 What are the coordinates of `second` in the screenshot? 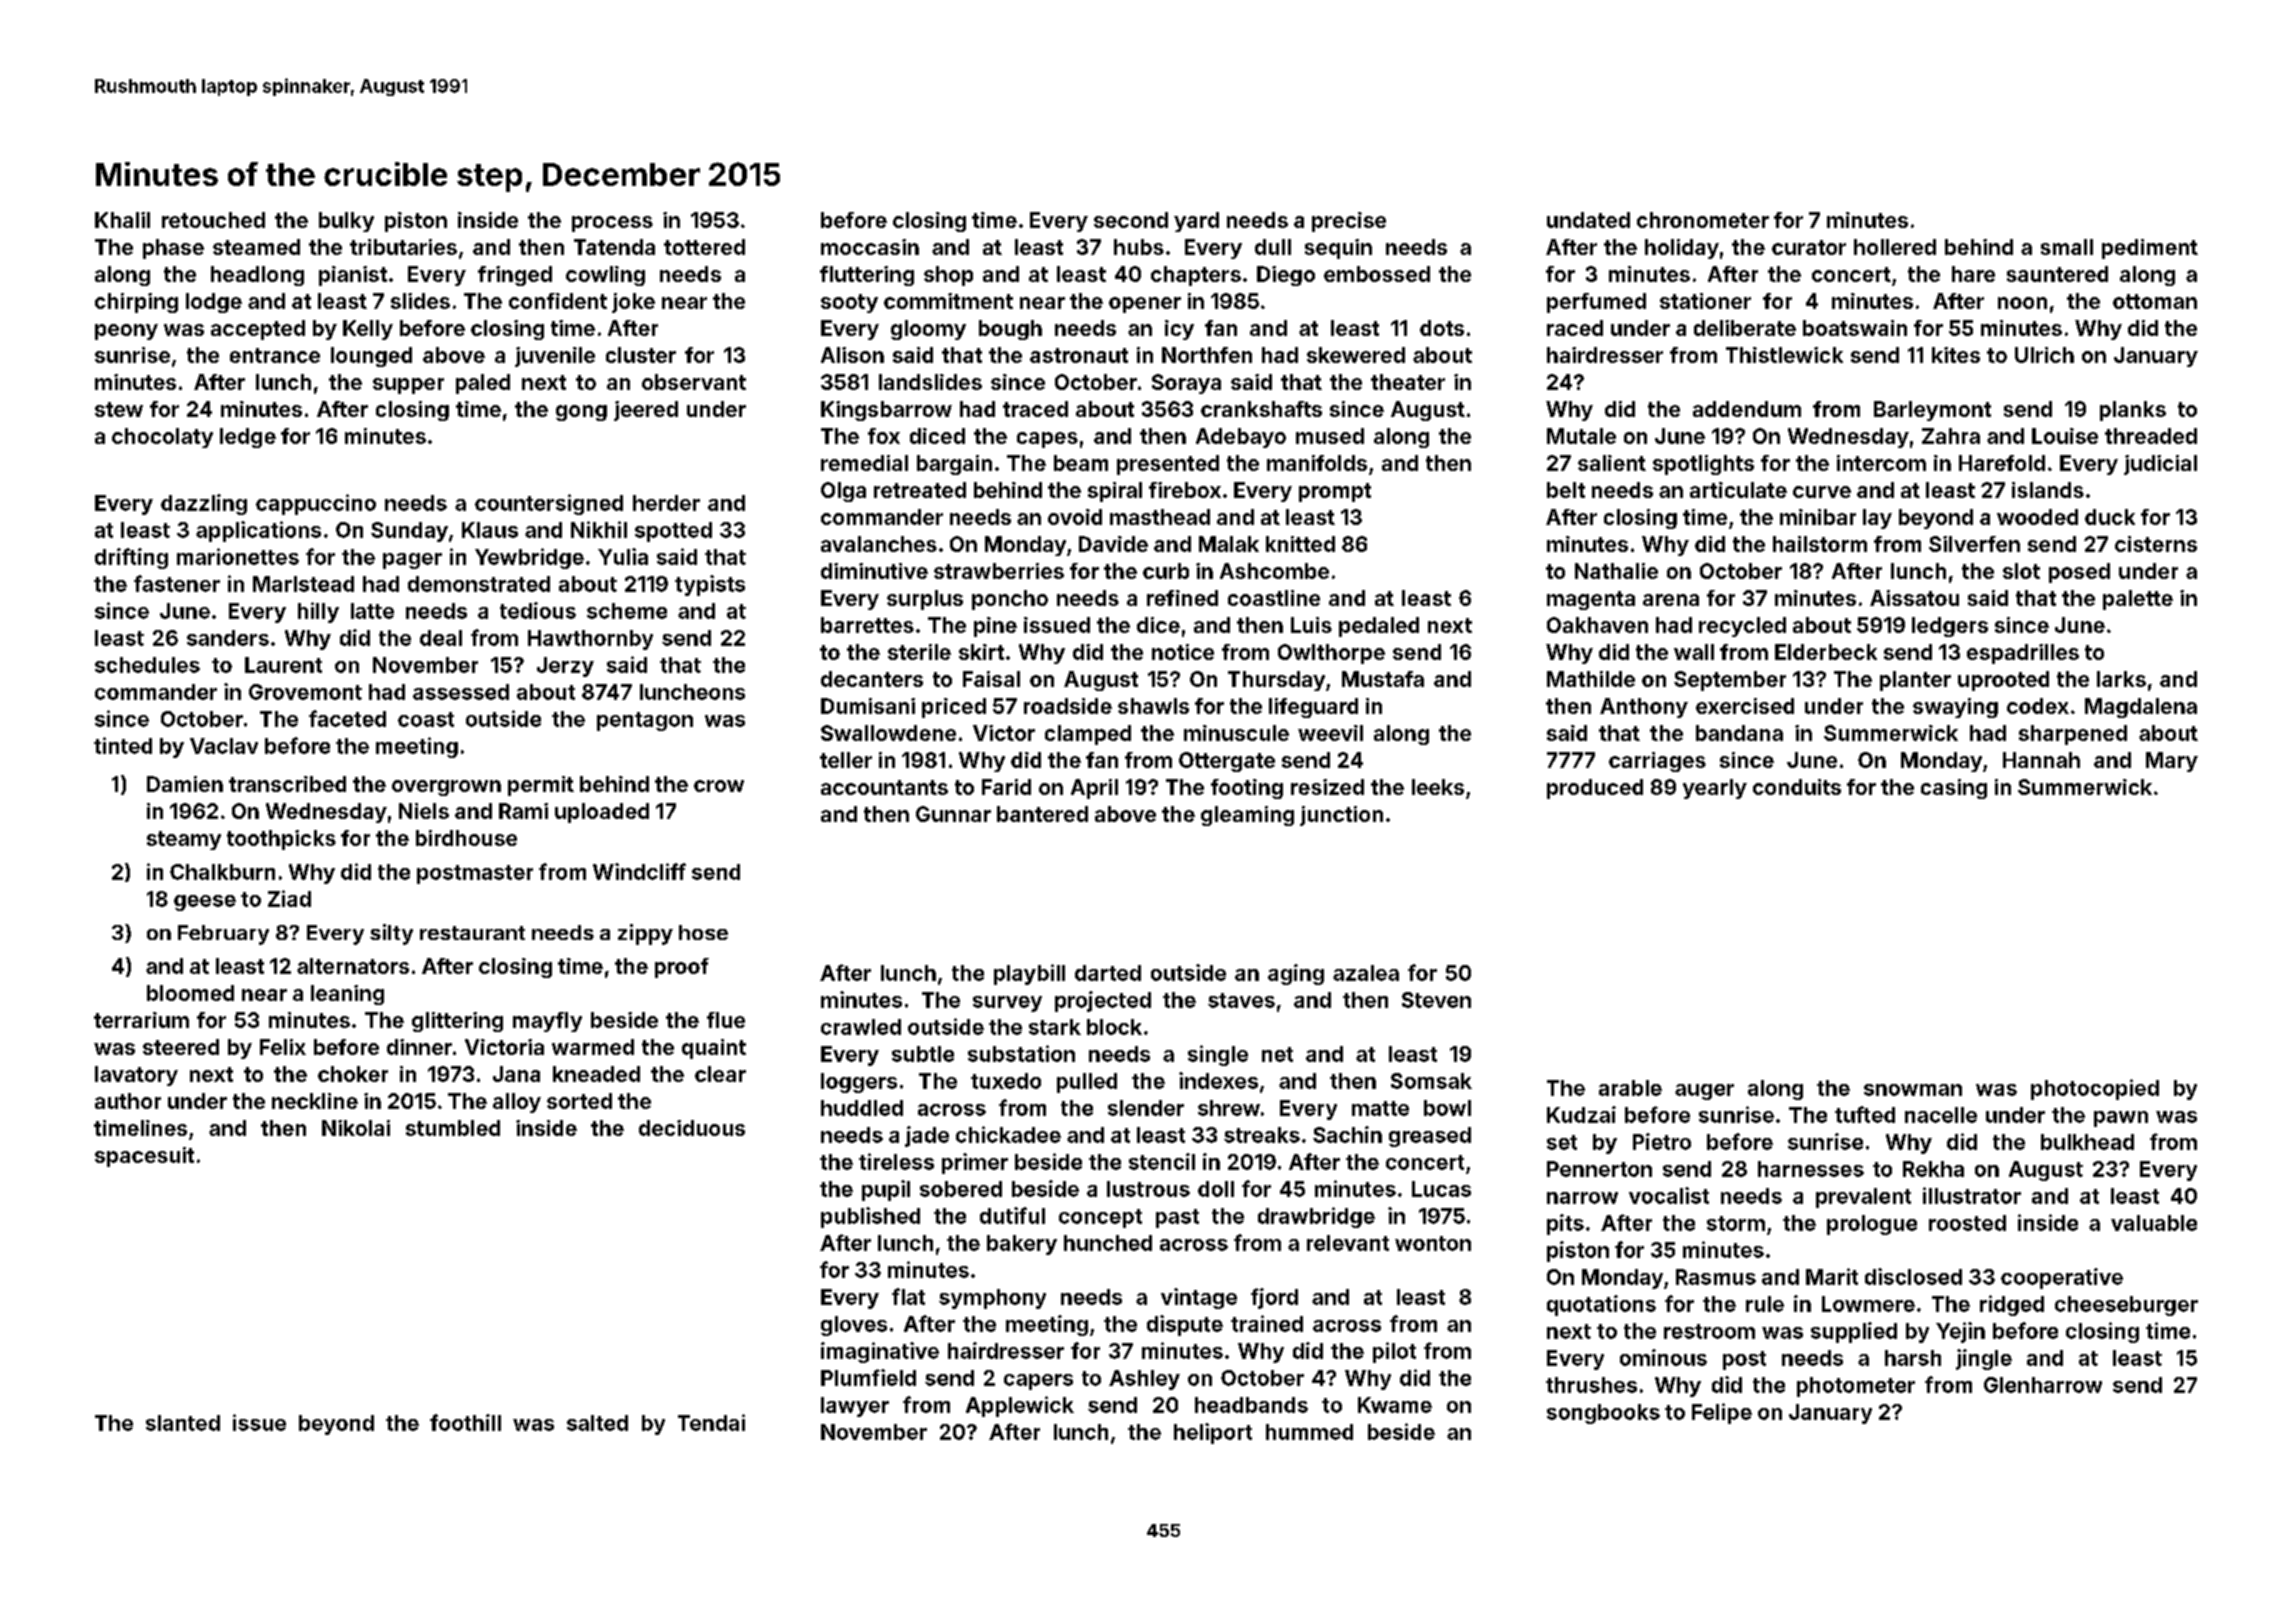 It's located at (1131, 220).
